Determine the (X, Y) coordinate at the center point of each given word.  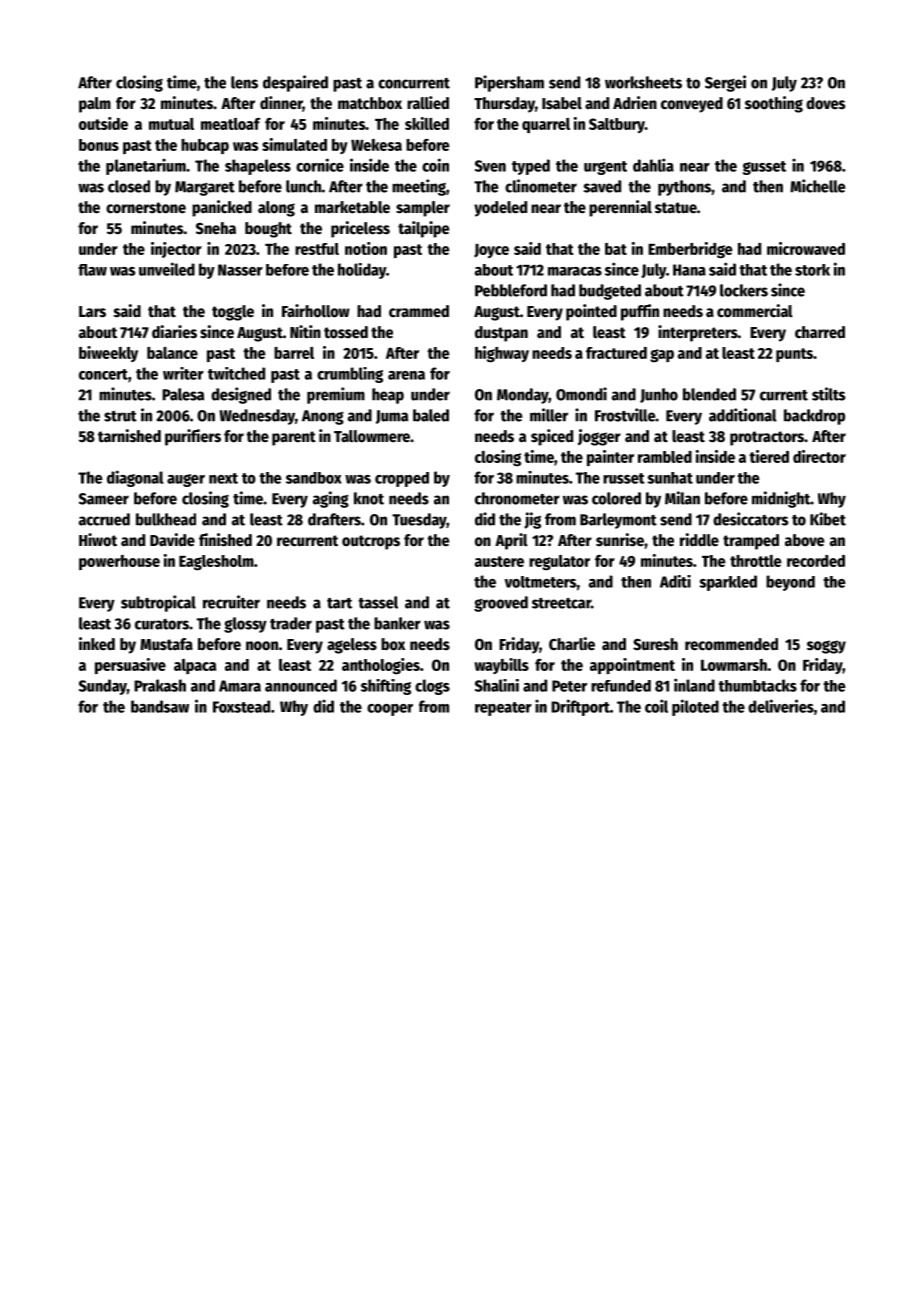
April (511, 541)
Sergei (725, 83)
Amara (240, 686)
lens (244, 82)
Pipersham (509, 83)
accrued (104, 519)
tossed (346, 332)
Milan (682, 498)
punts (794, 355)
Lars (92, 312)
